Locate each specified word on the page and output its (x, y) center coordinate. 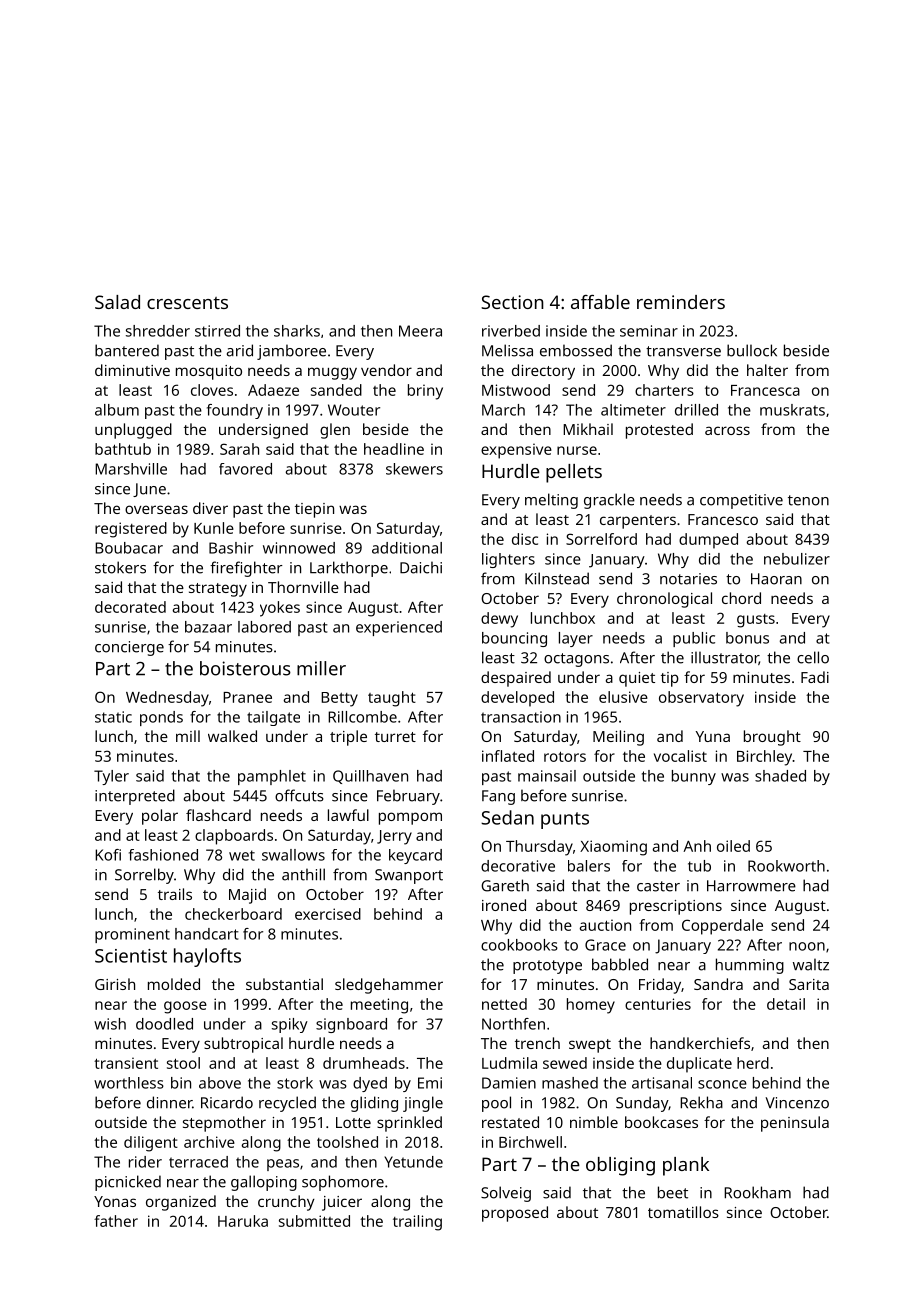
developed (517, 699)
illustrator (725, 658)
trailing (417, 1223)
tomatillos (683, 1212)
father (116, 1221)
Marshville (131, 469)
